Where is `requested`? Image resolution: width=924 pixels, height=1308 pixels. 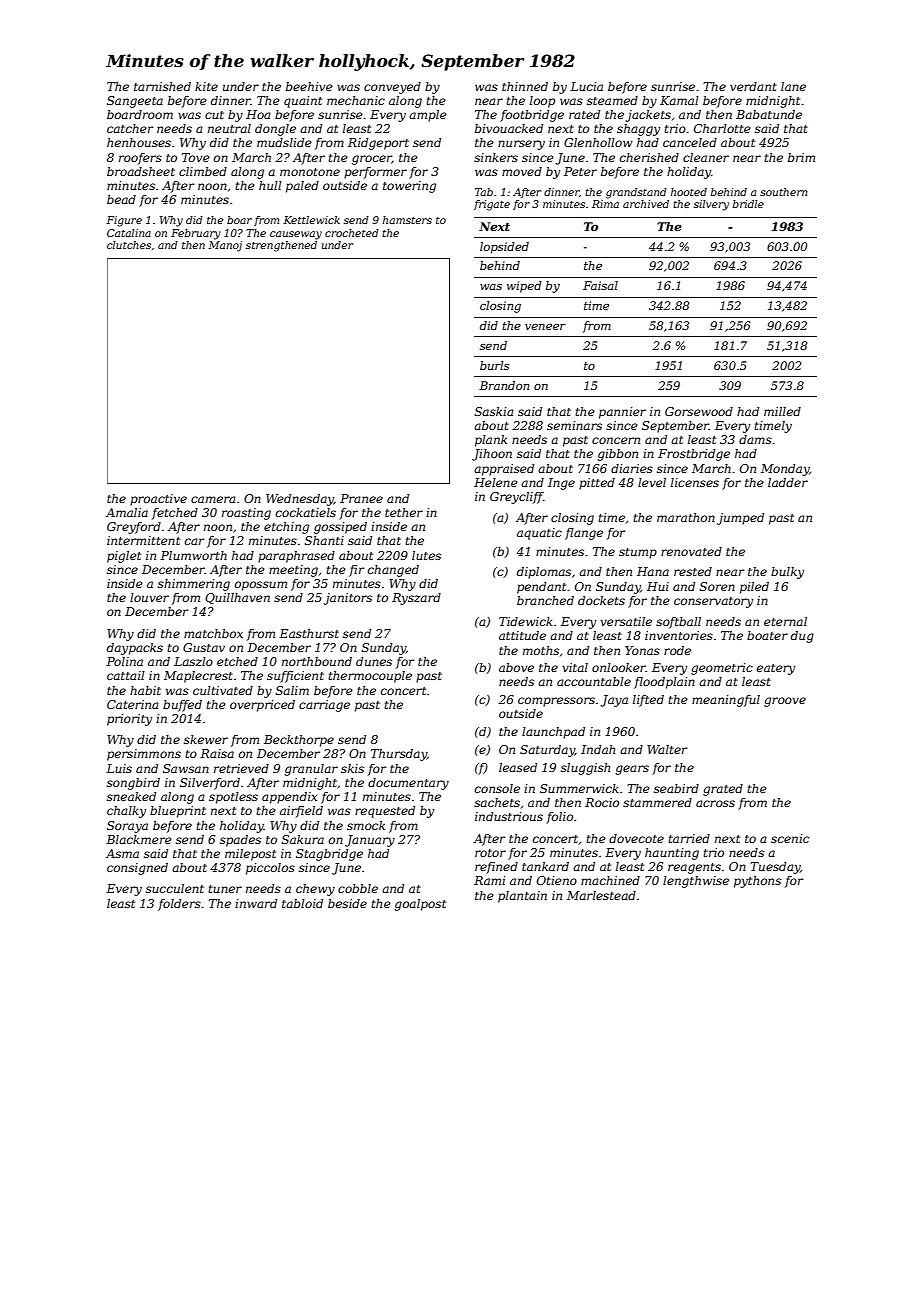 requested is located at coordinates (385, 812).
